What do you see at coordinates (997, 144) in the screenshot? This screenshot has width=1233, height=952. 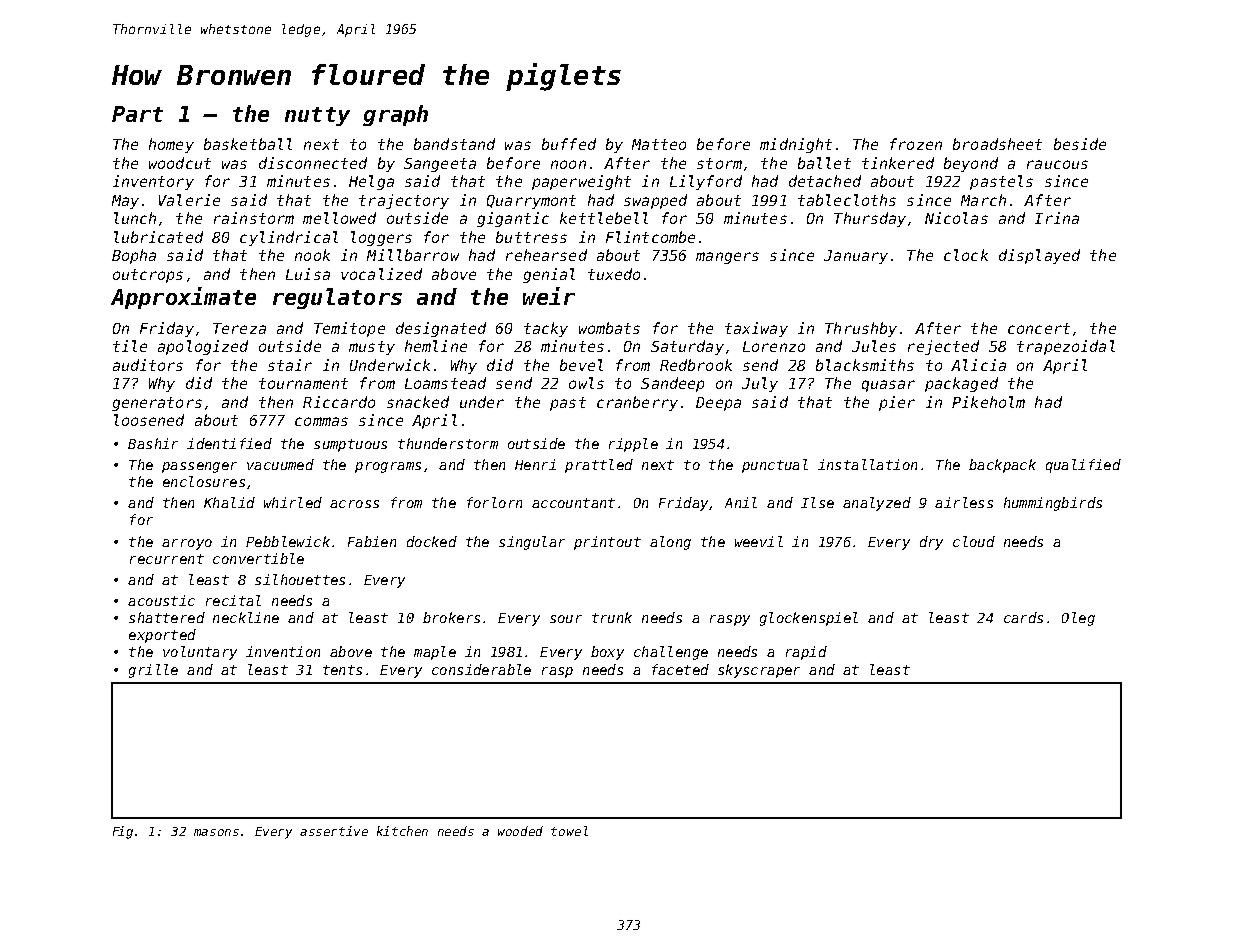 I see `broadsheet` at bounding box center [997, 144].
